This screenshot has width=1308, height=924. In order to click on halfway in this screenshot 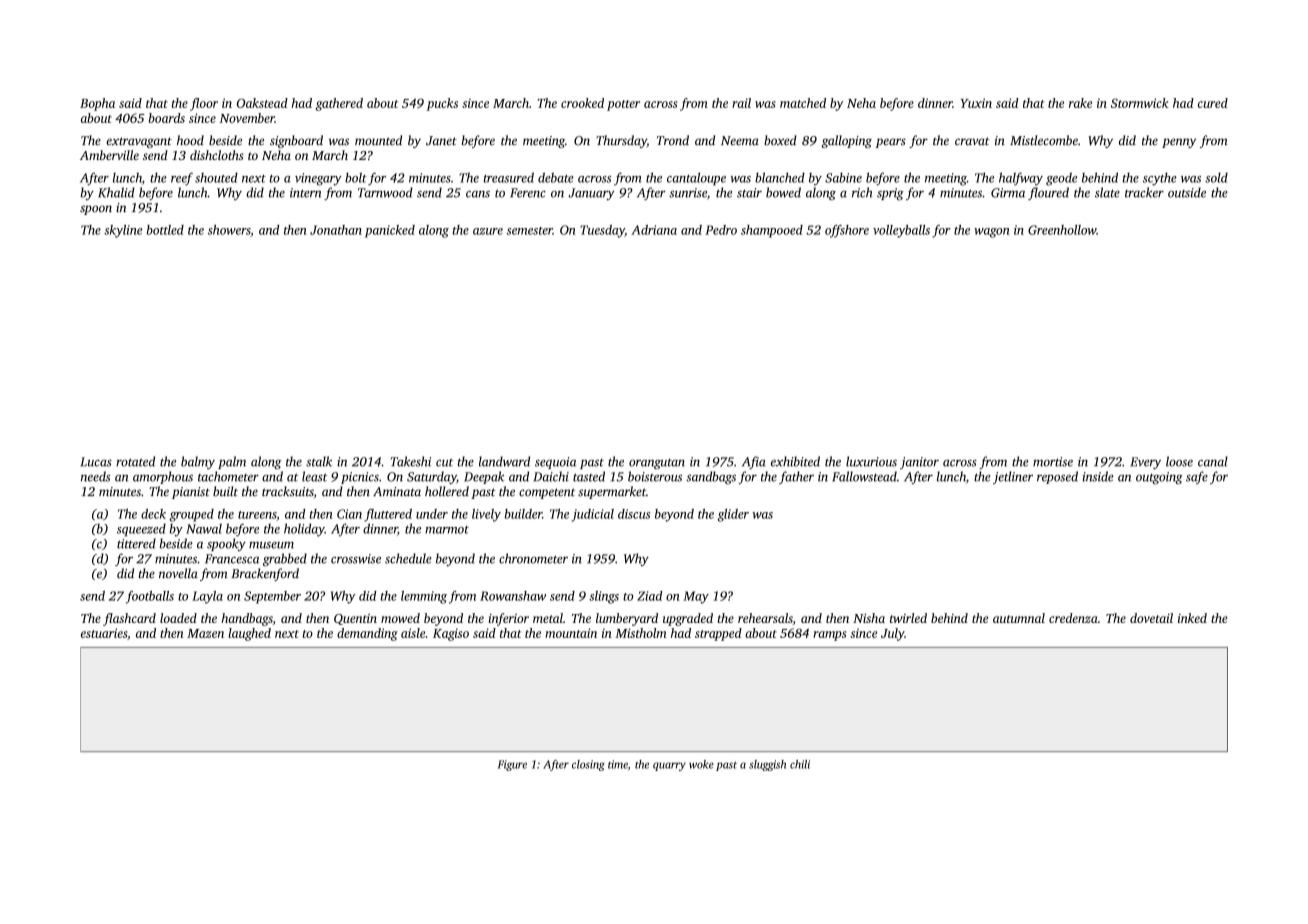, I will do `click(1021, 179)`.
